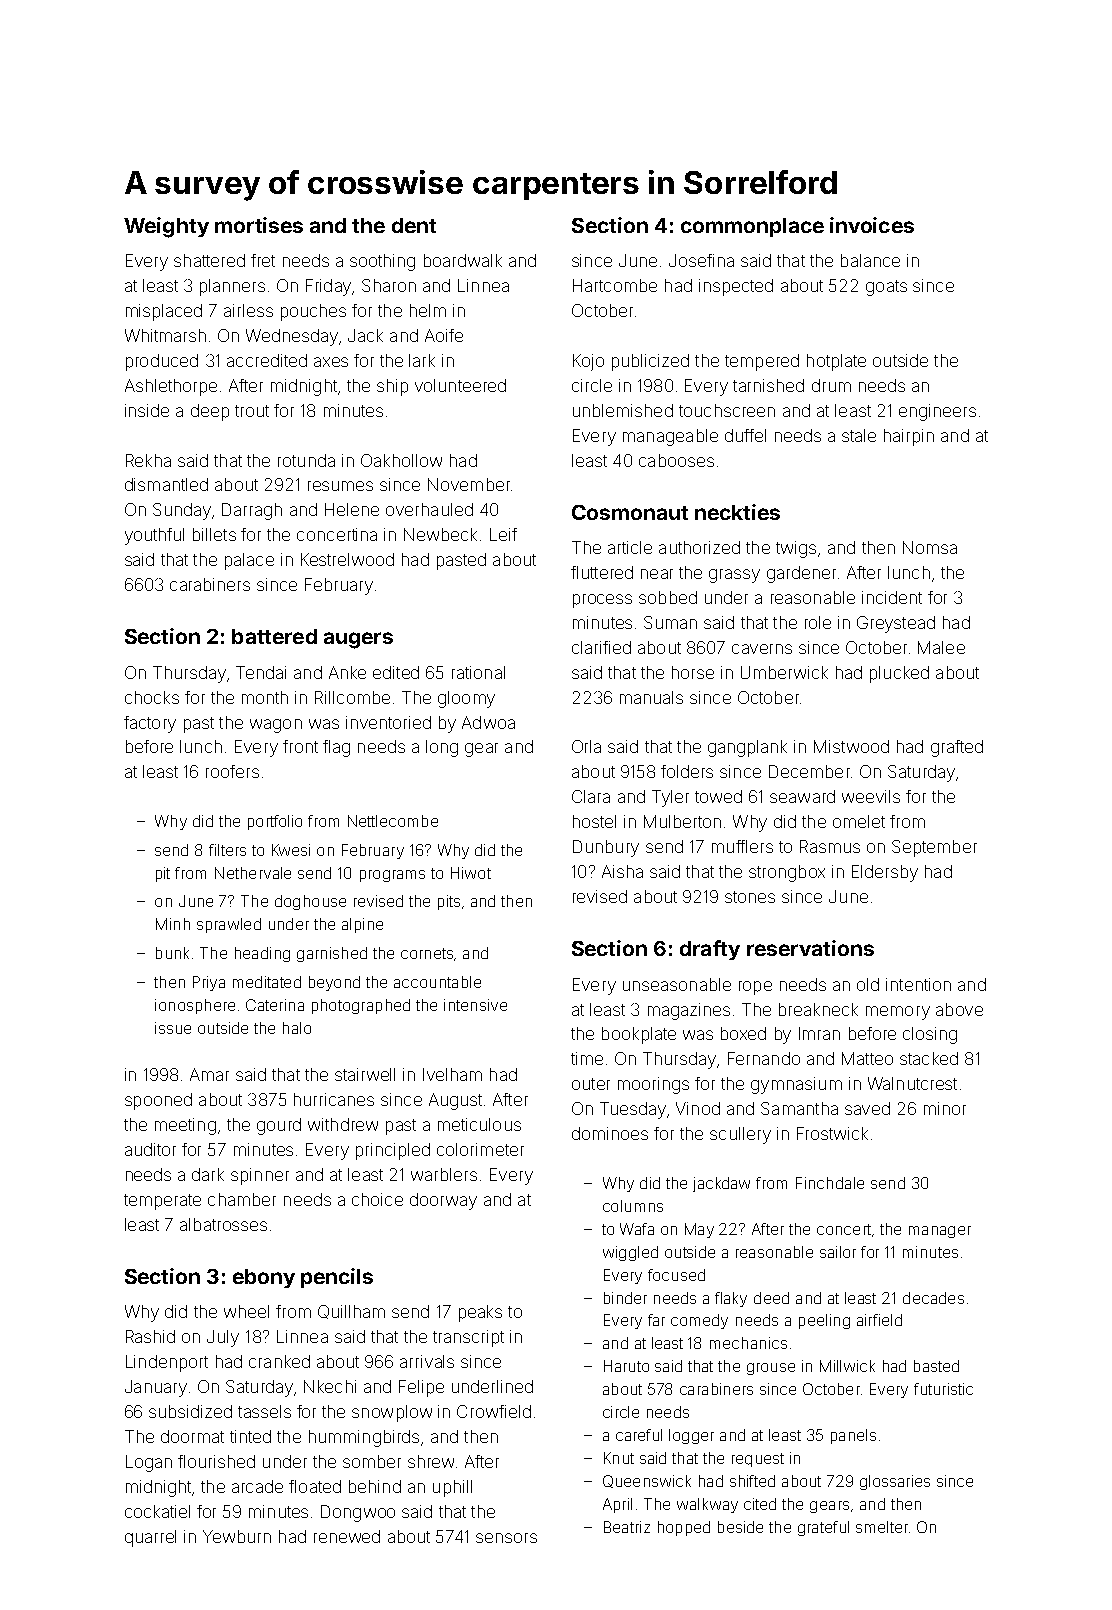 The width and height of the screenshot is (1112, 1610). What do you see at coordinates (506, 1538) in the screenshot?
I see `sensors` at bounding box center [506, 1538].
